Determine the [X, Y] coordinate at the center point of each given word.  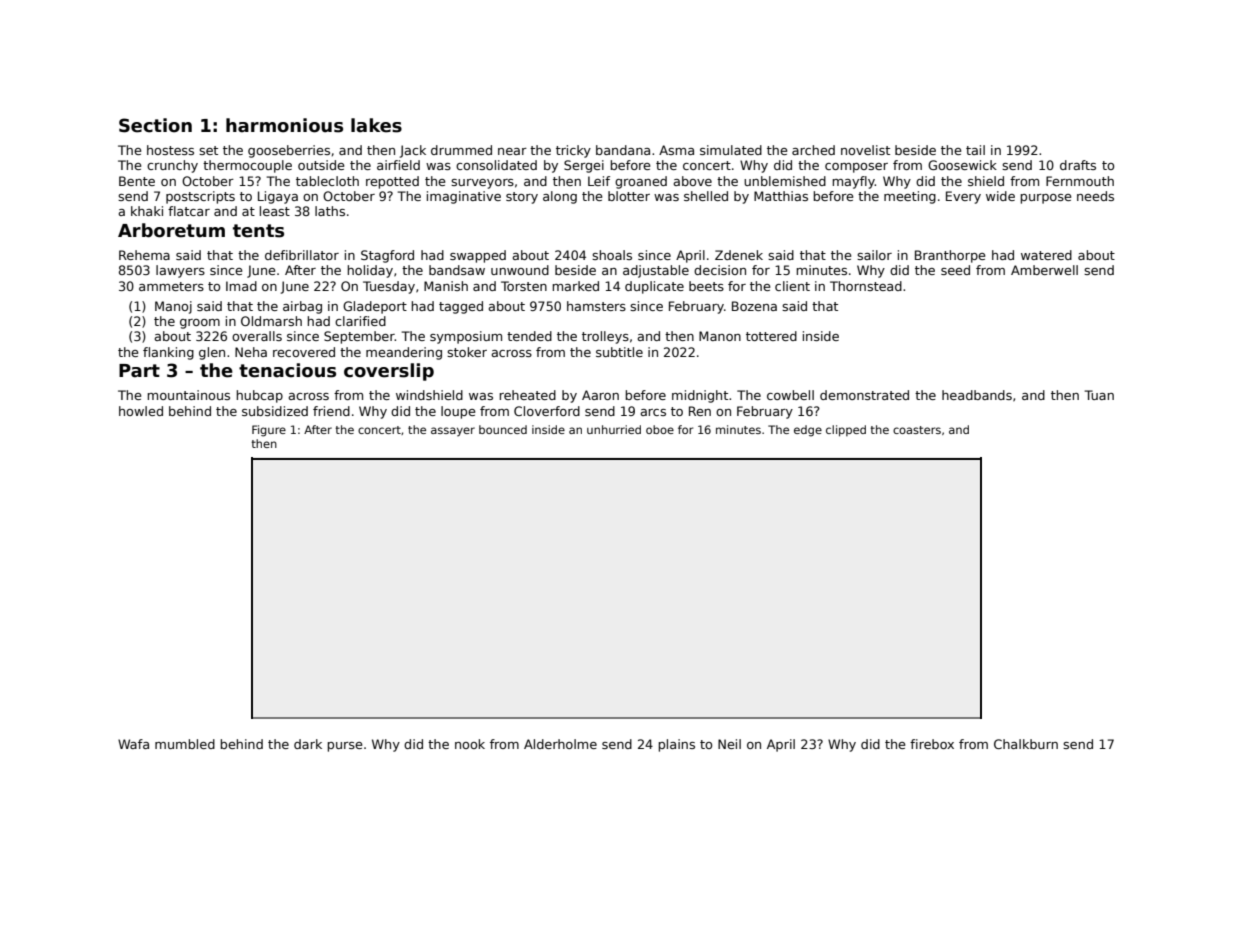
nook [470, 744]
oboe [660, 429]
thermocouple [247, 166]
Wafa [133, 744]
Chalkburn [1026, 744]
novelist [865, 150]
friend [331, 411]
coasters [917, 430]
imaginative [464, 197]
